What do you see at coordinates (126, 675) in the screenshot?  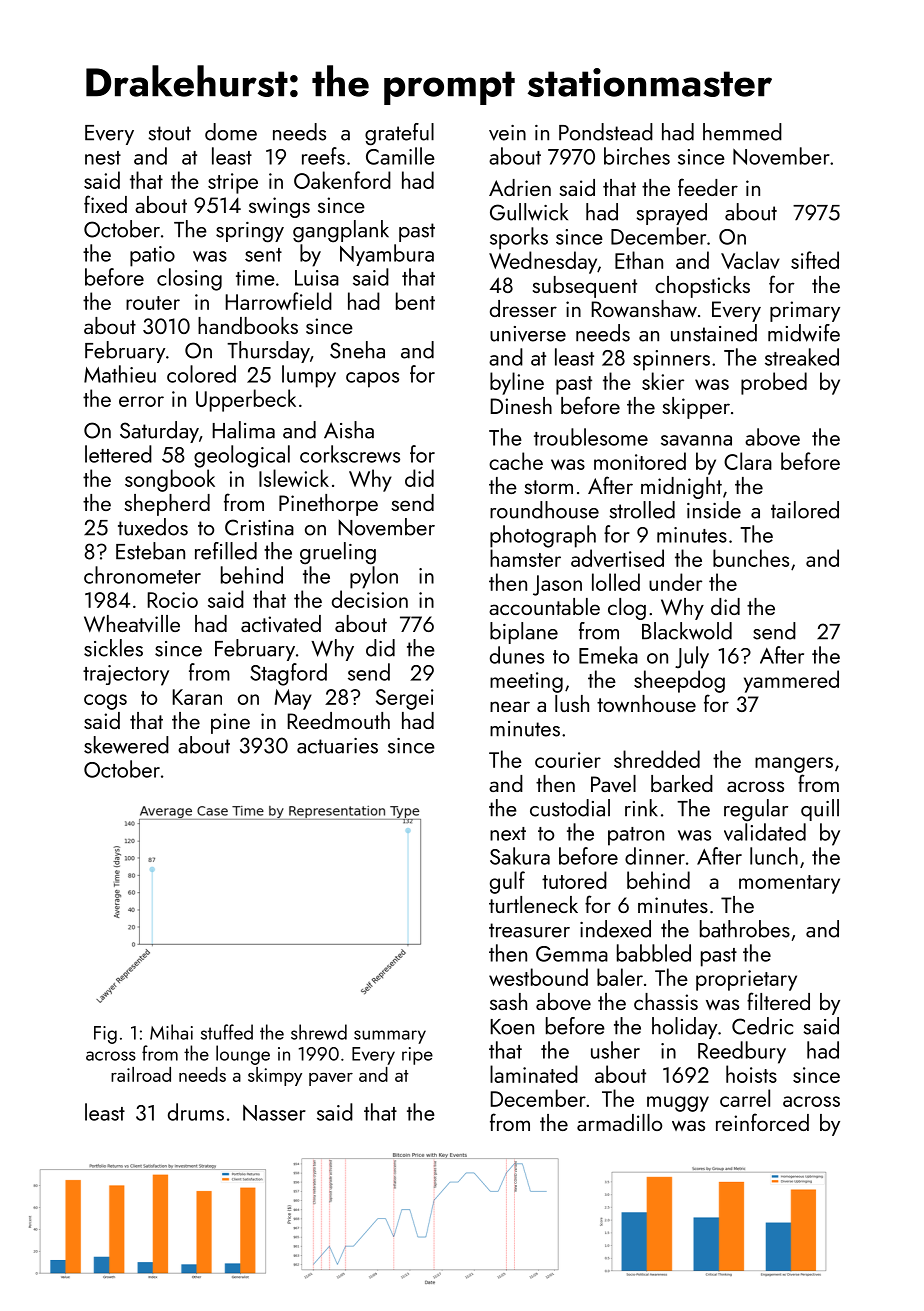 I see `trajectory` at bounding box center [126, 675].
